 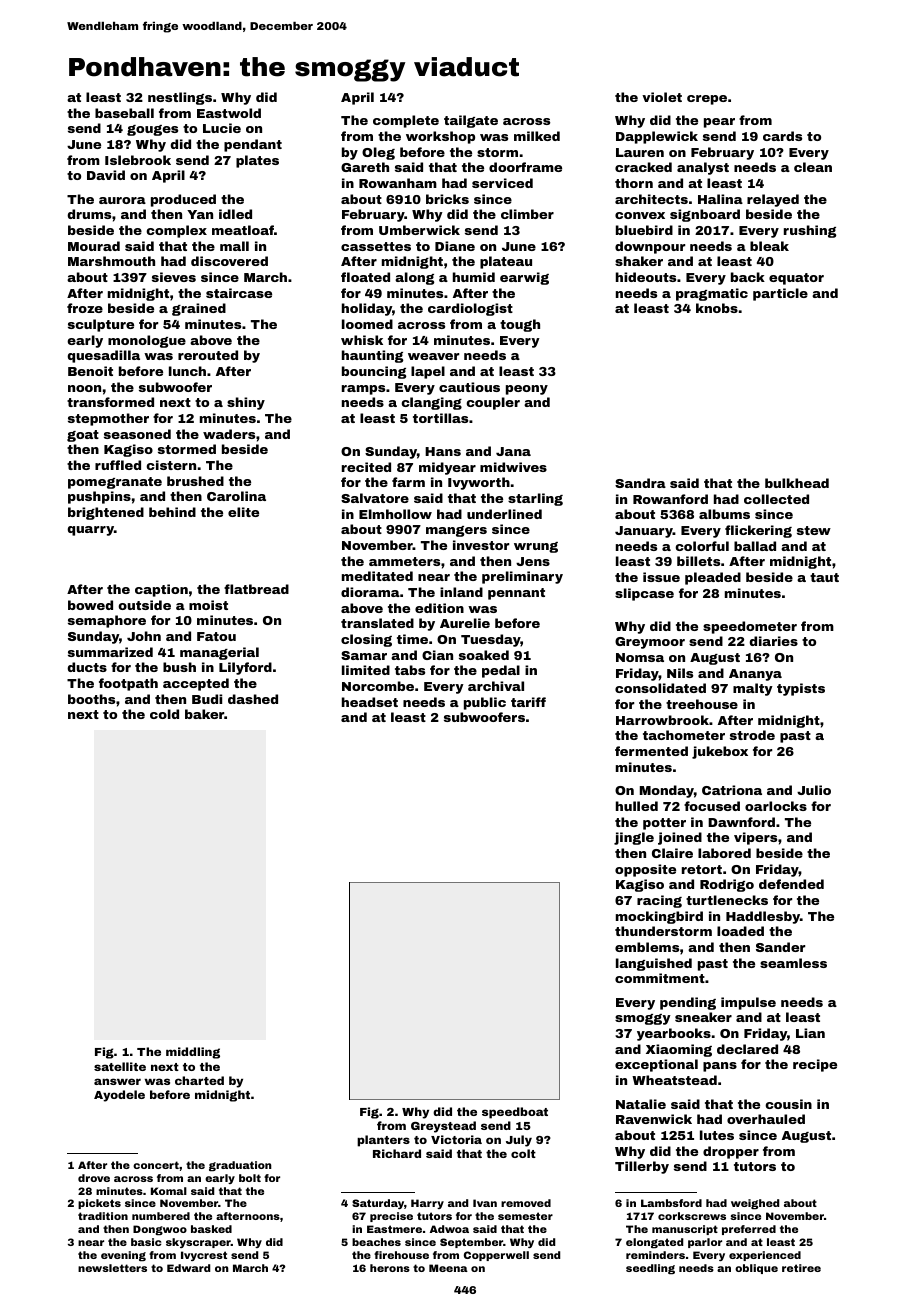 What do you see at coordinates (524, 278) in the screenshot?
I see `earwig` at bounding box center [524, 278].
